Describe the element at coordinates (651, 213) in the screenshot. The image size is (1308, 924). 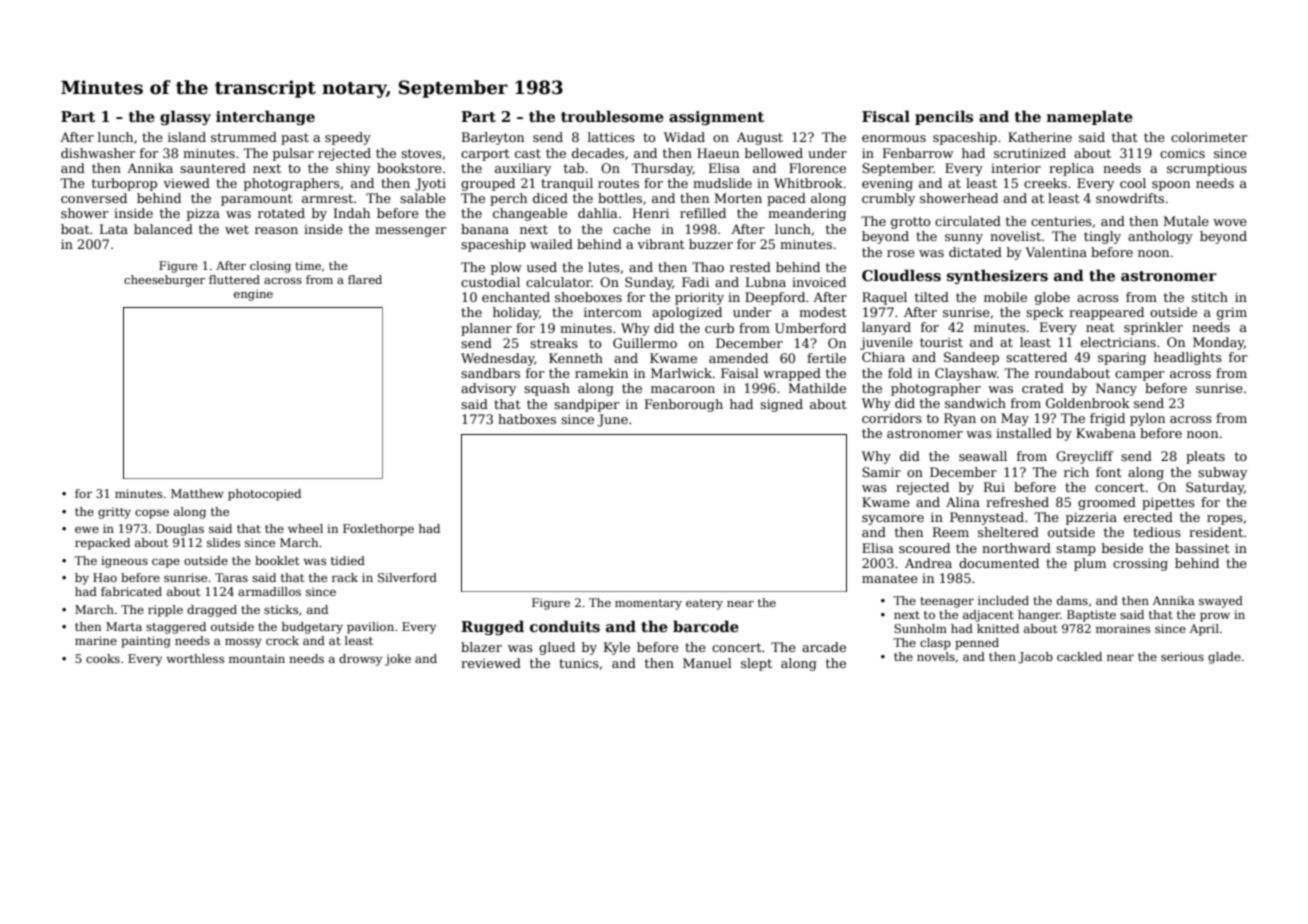
I see `Henri` at that location.
